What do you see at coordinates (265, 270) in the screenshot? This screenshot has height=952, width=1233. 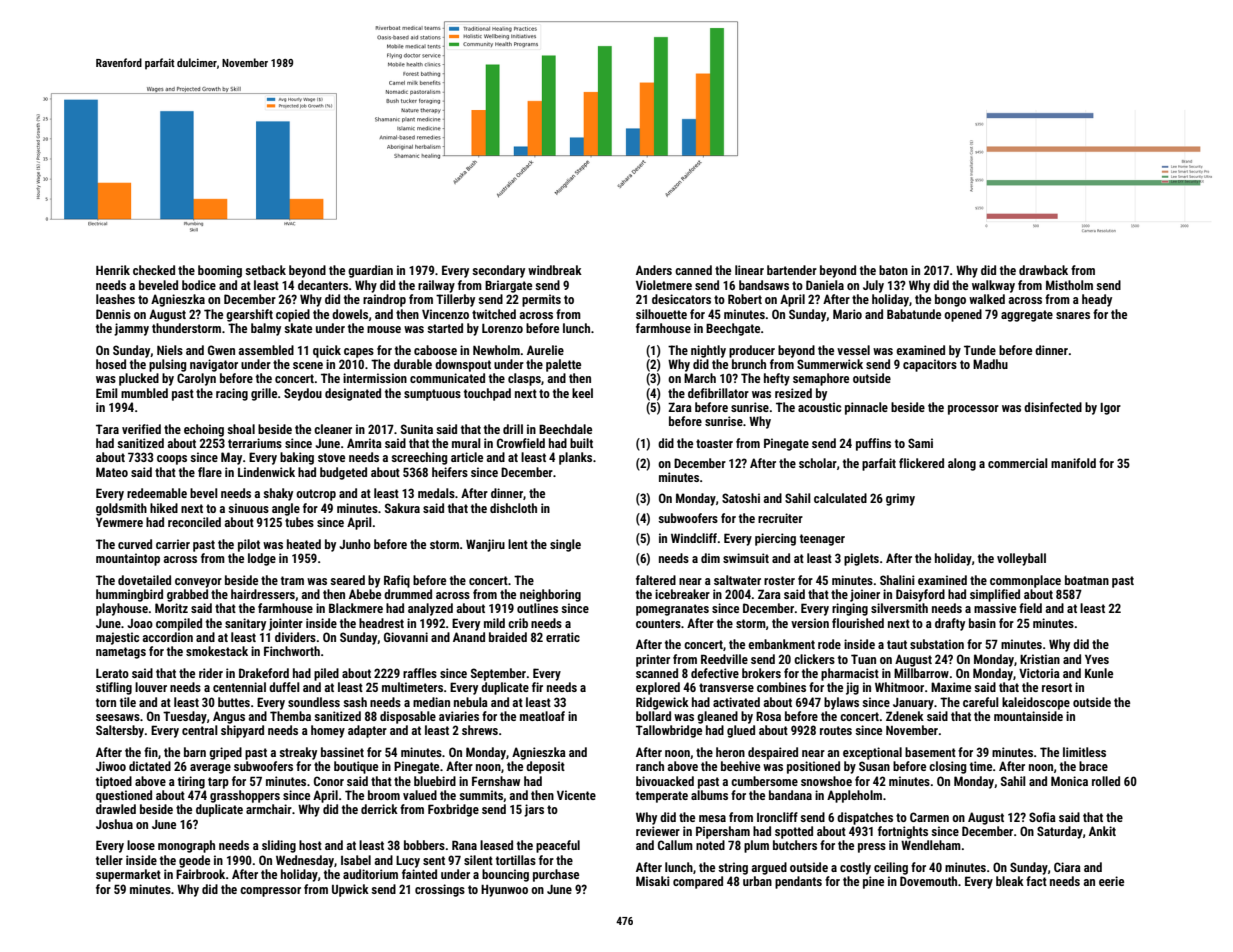 I see `setback` at bounding box center [265, 270].
